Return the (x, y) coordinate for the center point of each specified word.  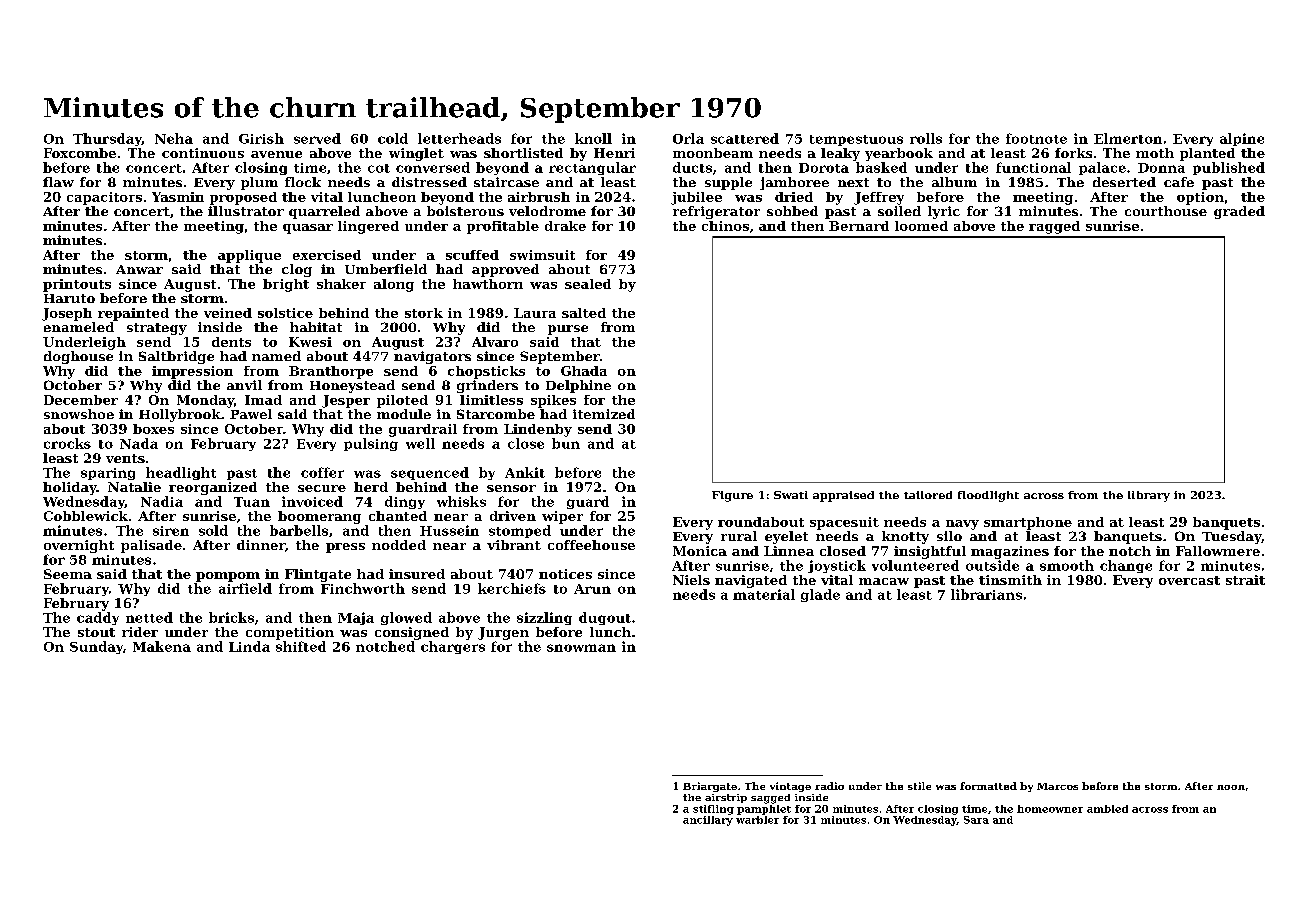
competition (290, 633)
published (1229, 168)
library (1149, 496)
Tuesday (1231, 537)
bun (566, 443)
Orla (688, 138)
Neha (174, 138)
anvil (244, 385)
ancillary (708, 821)
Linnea (789, 551)
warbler (757, 820)
